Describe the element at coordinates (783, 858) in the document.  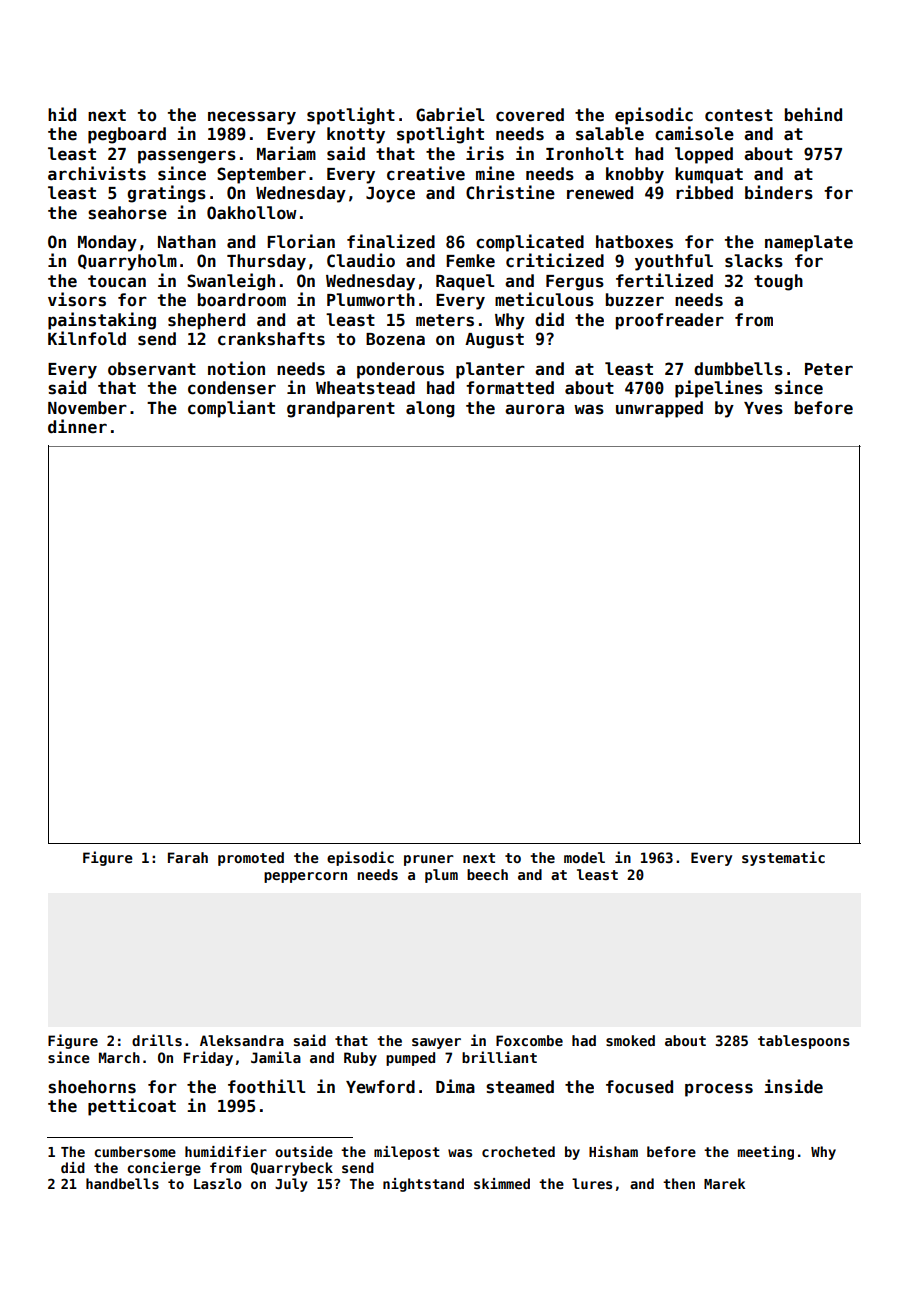
I see `systematic` at that location.
